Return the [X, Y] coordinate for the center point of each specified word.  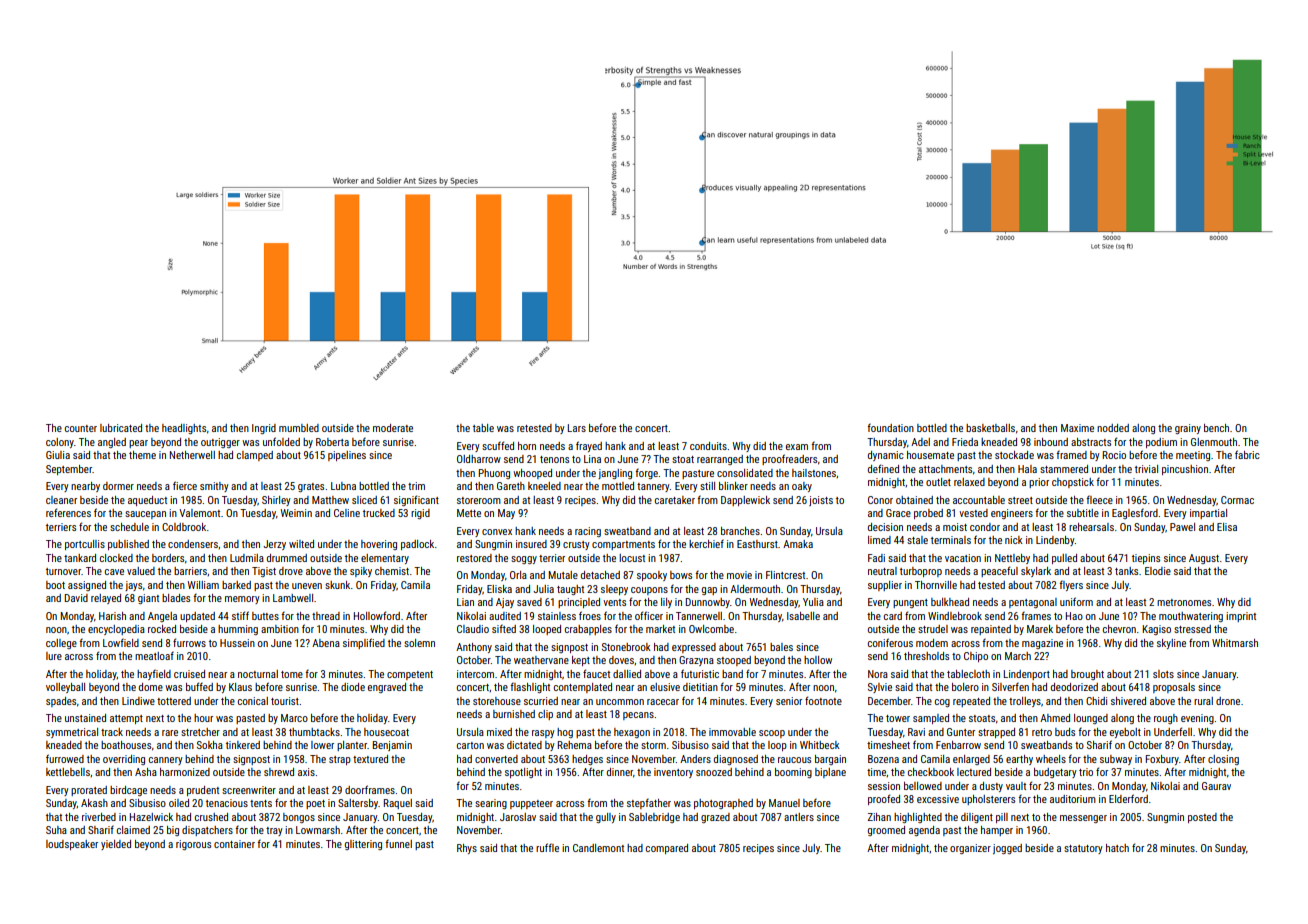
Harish [112, 616]
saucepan [145, 515]
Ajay [505, 603]
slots [1163, 674]
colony [60, 443]
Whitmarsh [1235, 643]
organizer [970, 849]
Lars [577, 428]
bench [1216, 428]
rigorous [193, 845]
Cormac [1237, 500]
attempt [126, 719]
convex [497, 532]
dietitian [700, 687]
